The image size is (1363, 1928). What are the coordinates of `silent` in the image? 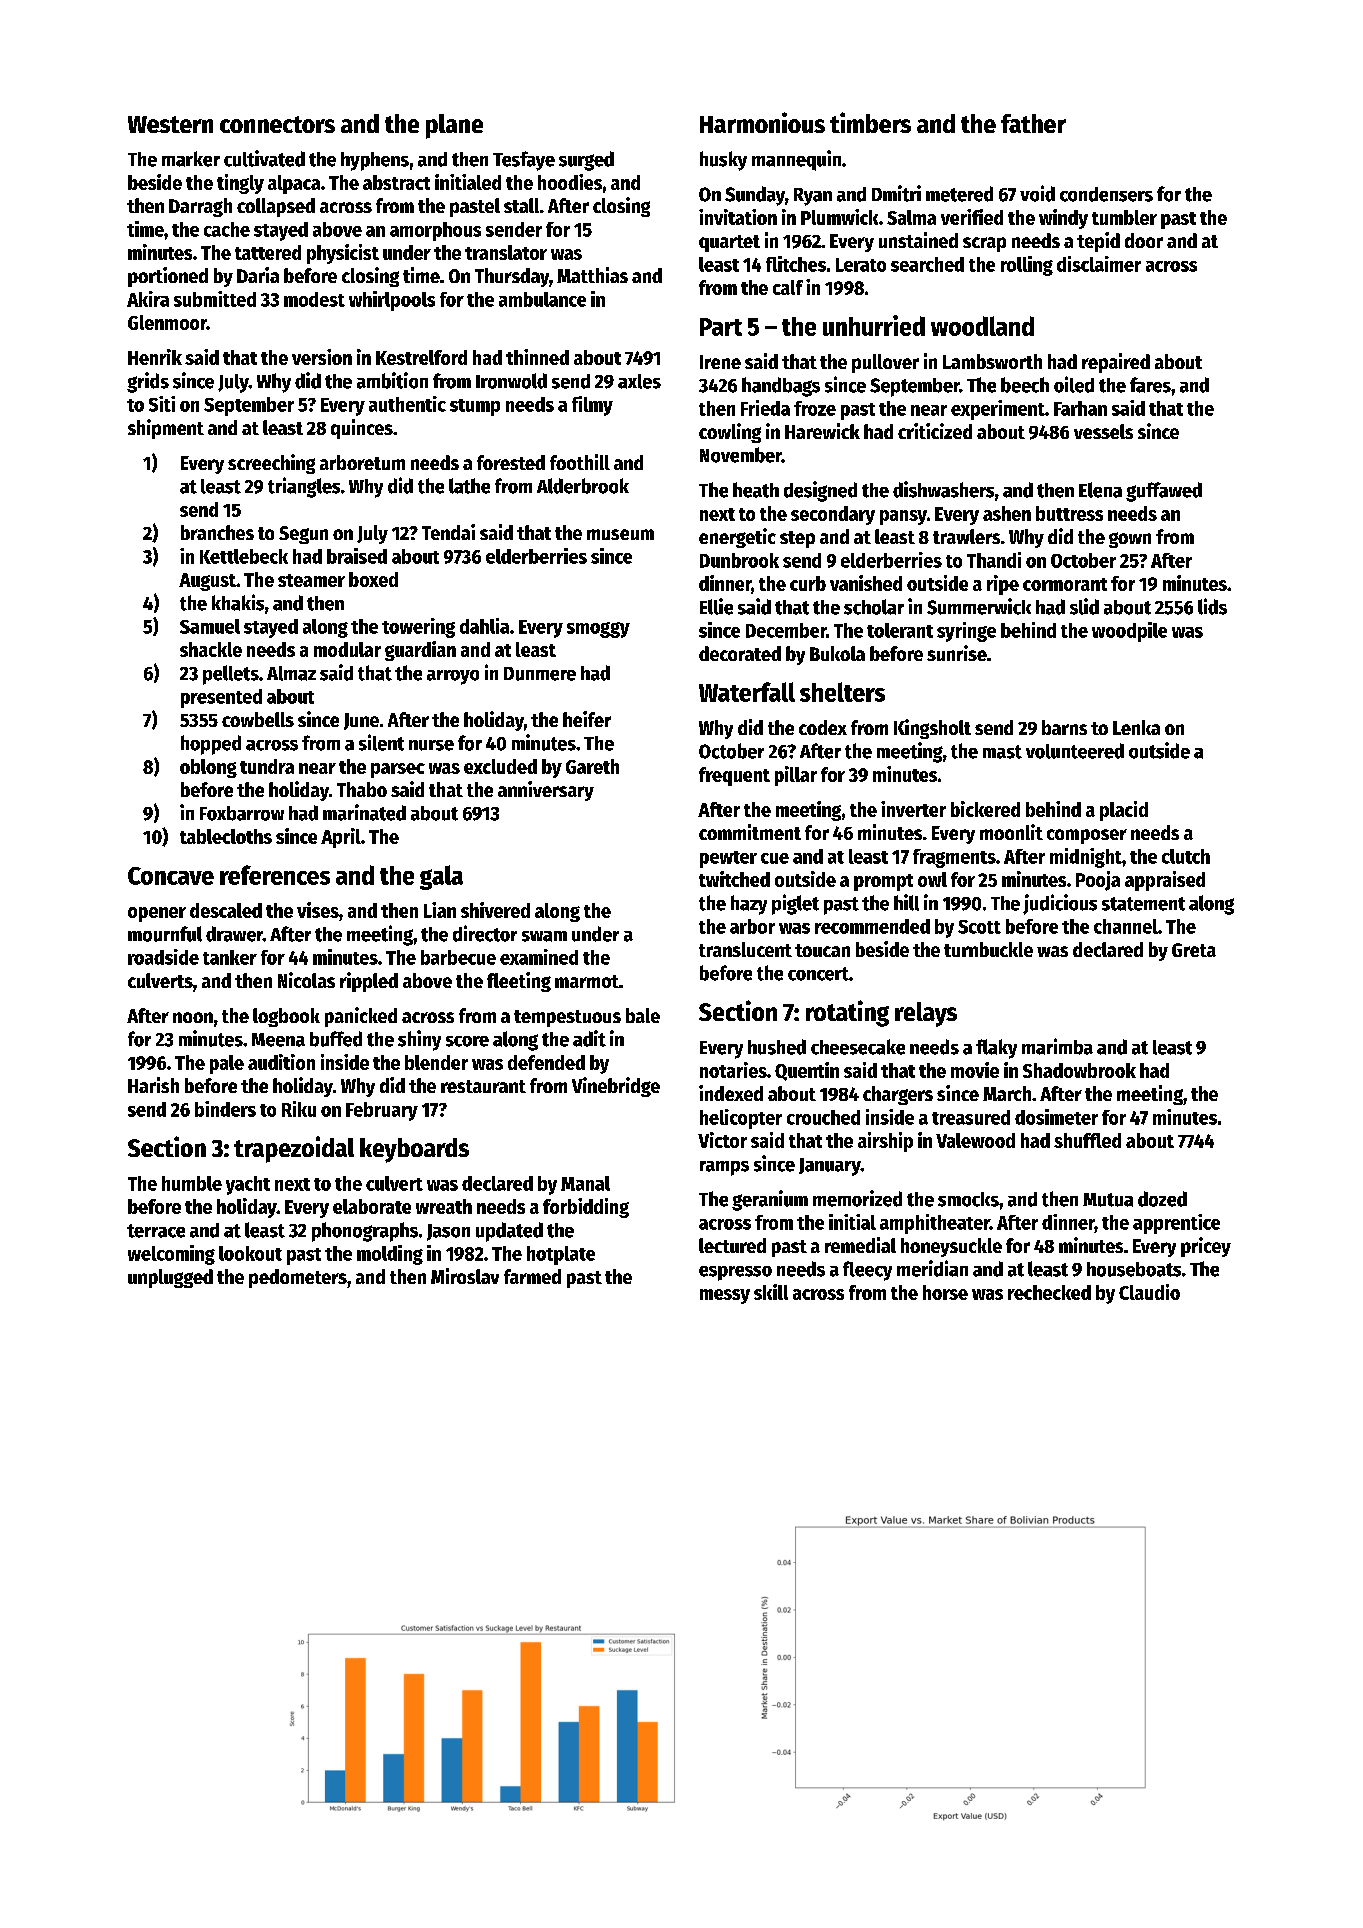 It's located at (381, 742).
